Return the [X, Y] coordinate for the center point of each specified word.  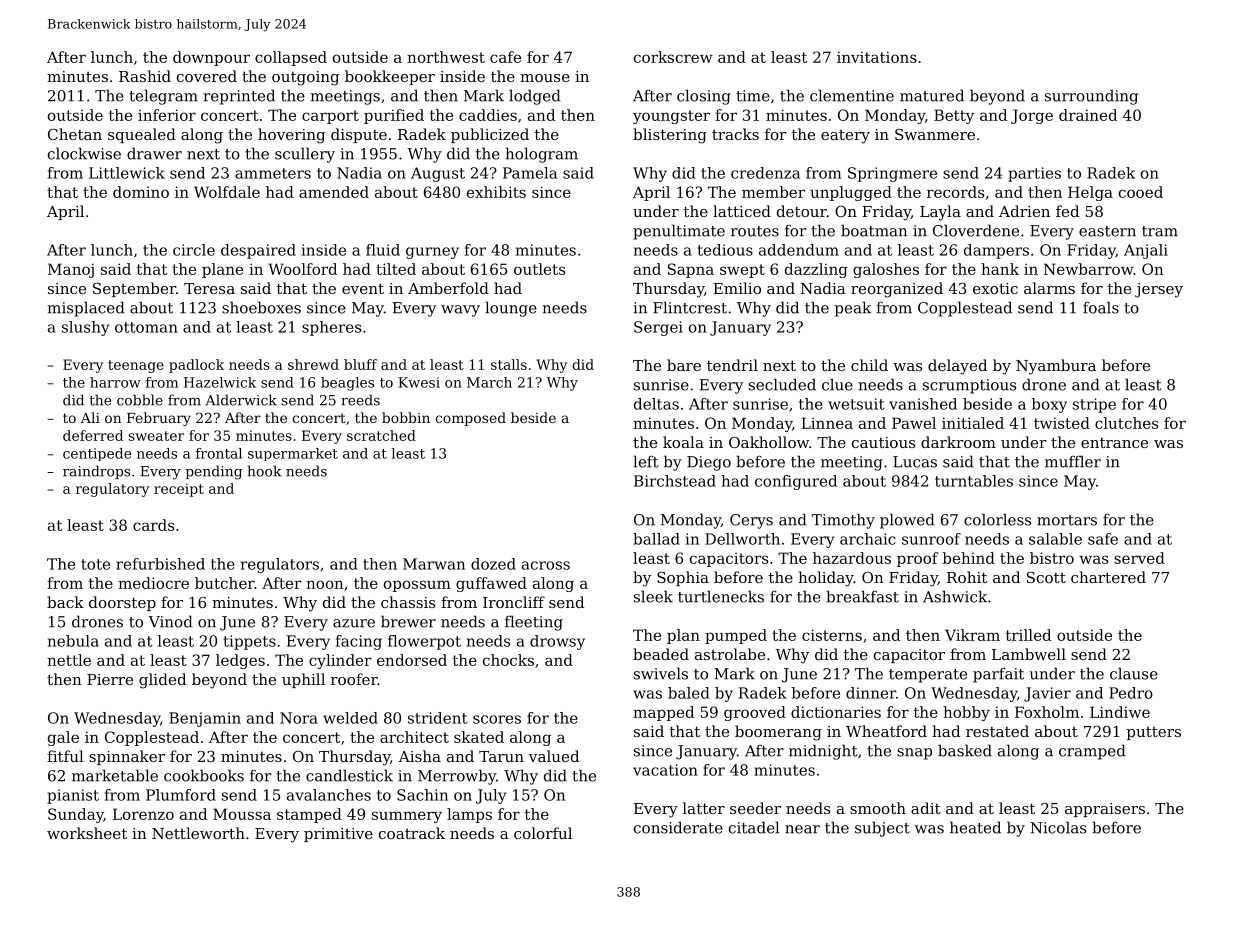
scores [497, 719]
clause [1134, 673]
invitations [877, 57]
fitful [65, 756]
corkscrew [673, 57]
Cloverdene [976, 230]
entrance [1114, 442]
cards [153, 525]
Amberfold [448, 288]
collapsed [291, 58]
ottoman [146, 327]
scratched [381, 435]
